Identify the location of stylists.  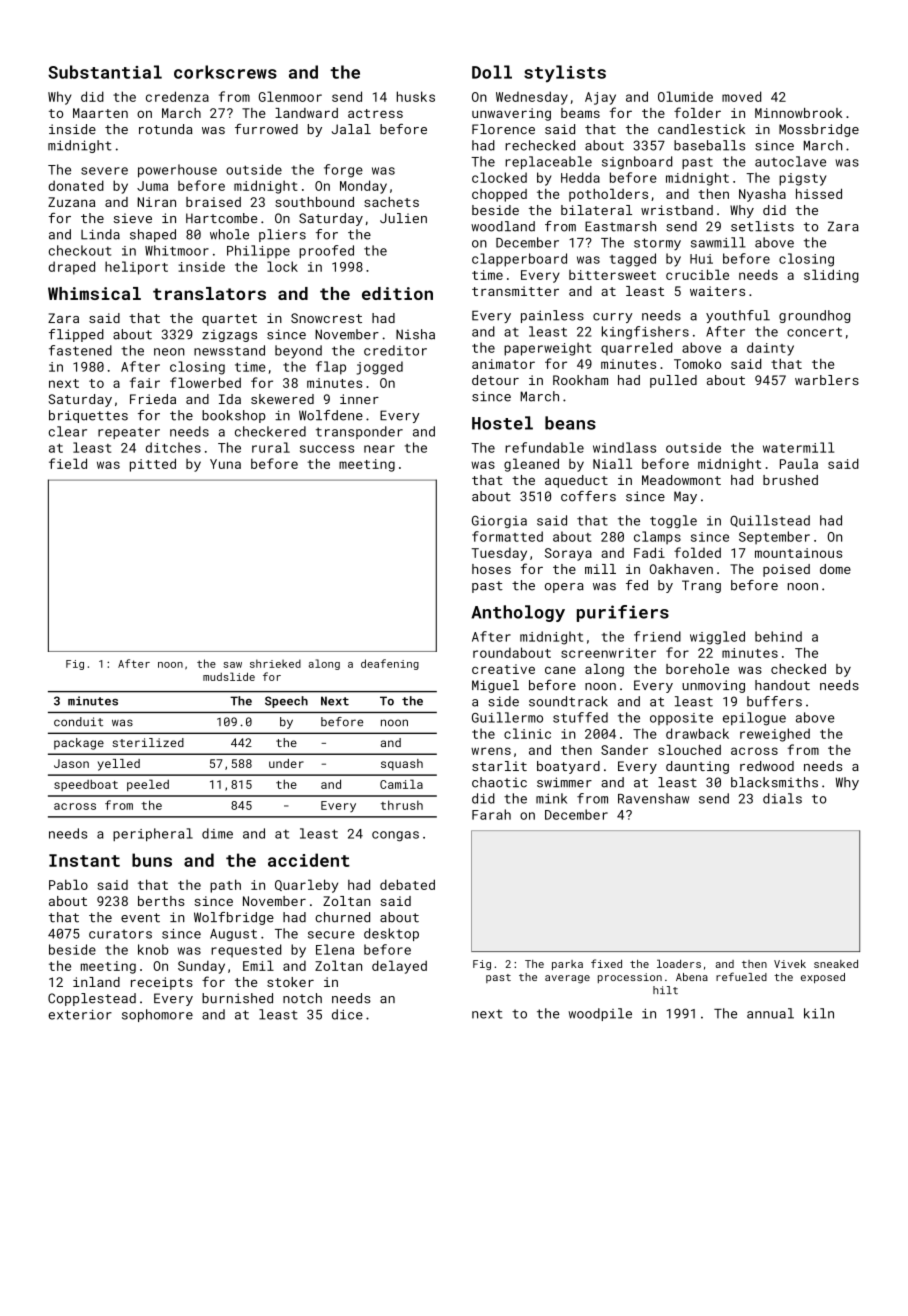
(565, 73).
